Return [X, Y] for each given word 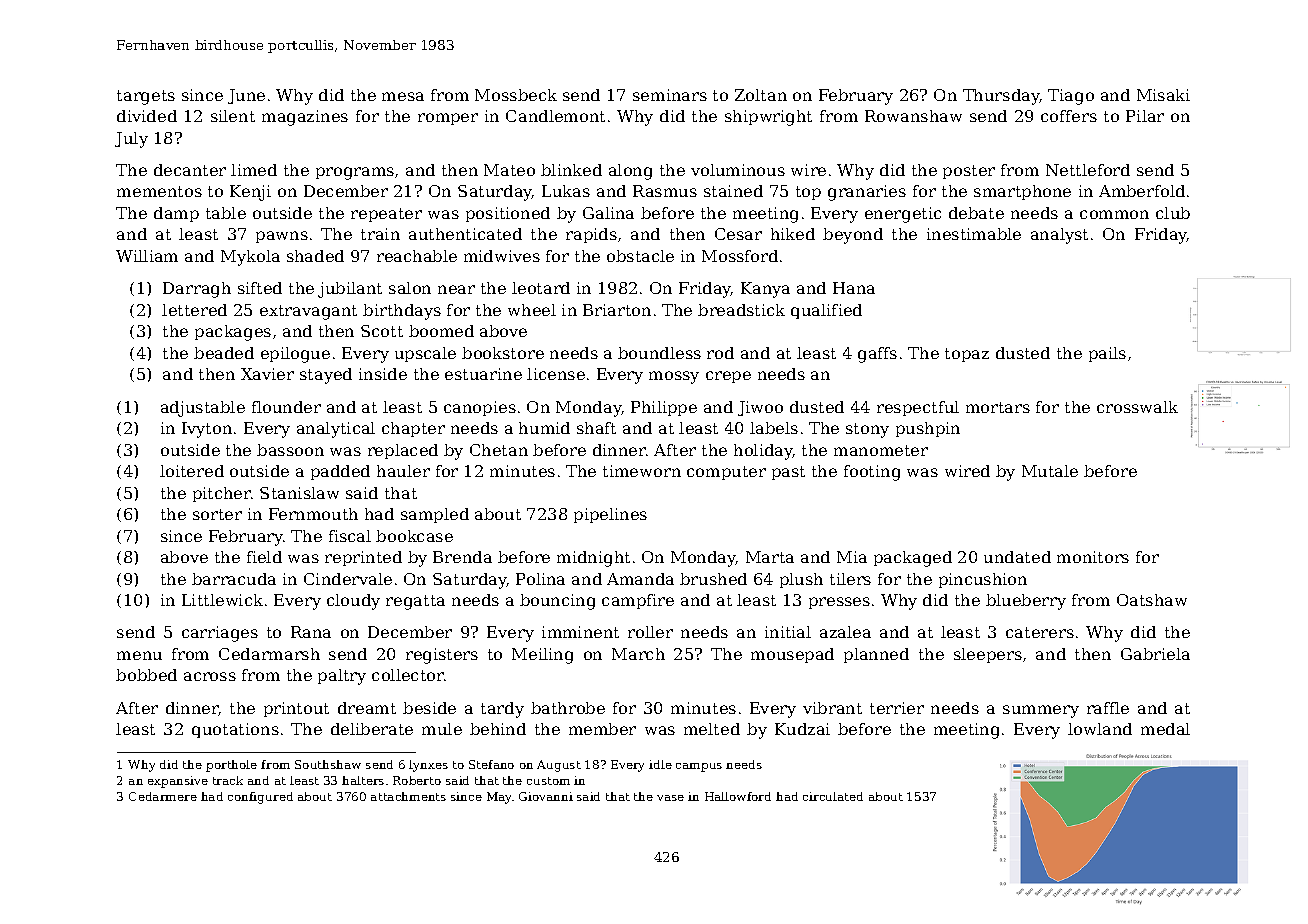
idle [660, 764]
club [1173, 213]
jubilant [350, 290]
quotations [235, 730]
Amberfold [1142, 191]
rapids [591, 235]
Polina [540, 579]
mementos [159, 191]
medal [1165, 729]
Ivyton [207, 430]
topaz [967, 355]
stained [733, 191]
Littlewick [222, 600]
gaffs [877, 355]
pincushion [983, 580]
